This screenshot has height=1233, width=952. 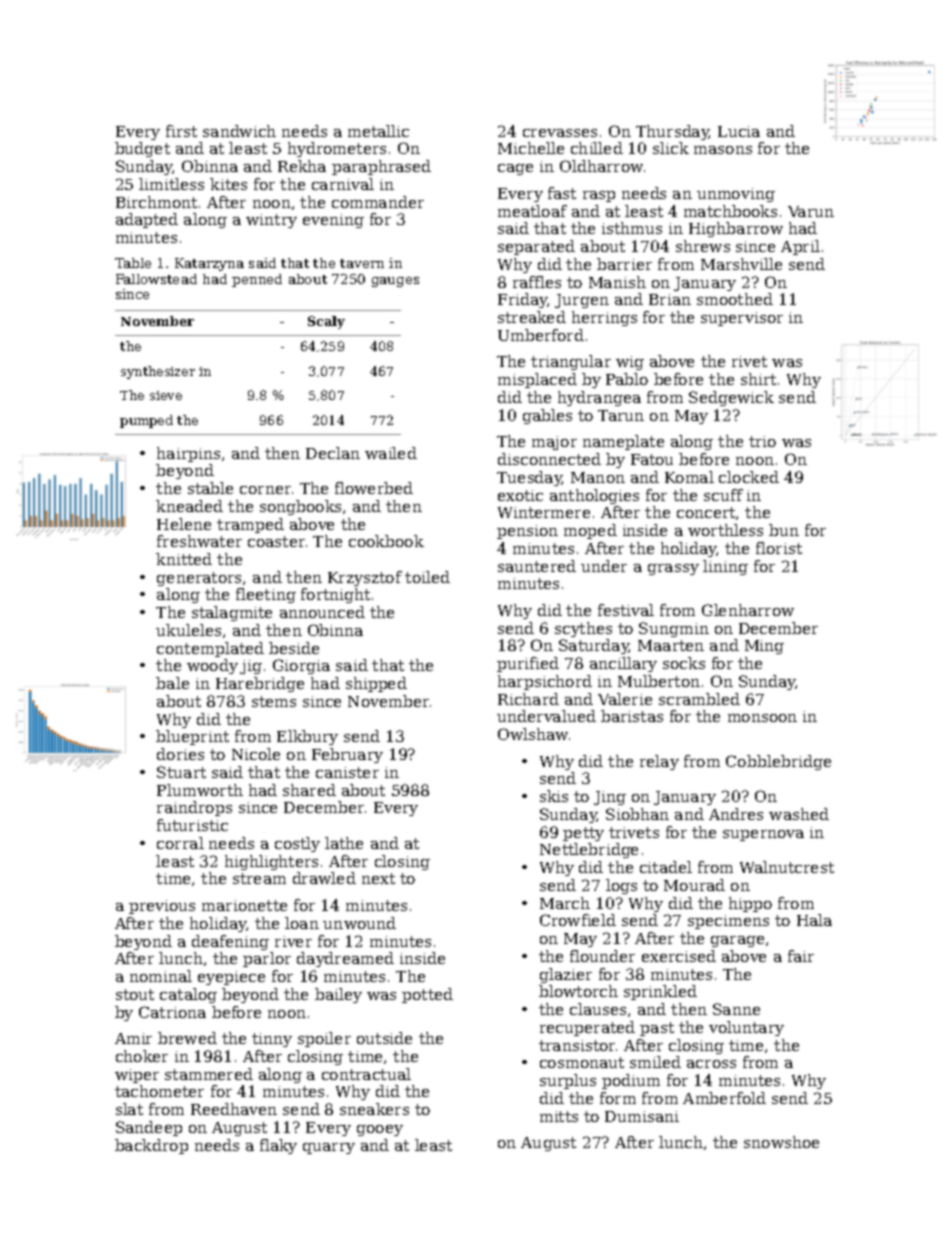 What do you see at coordinates (589, 850) in the screenshot?
I see `Nettlebridge` at bounding box center [589, 850].
